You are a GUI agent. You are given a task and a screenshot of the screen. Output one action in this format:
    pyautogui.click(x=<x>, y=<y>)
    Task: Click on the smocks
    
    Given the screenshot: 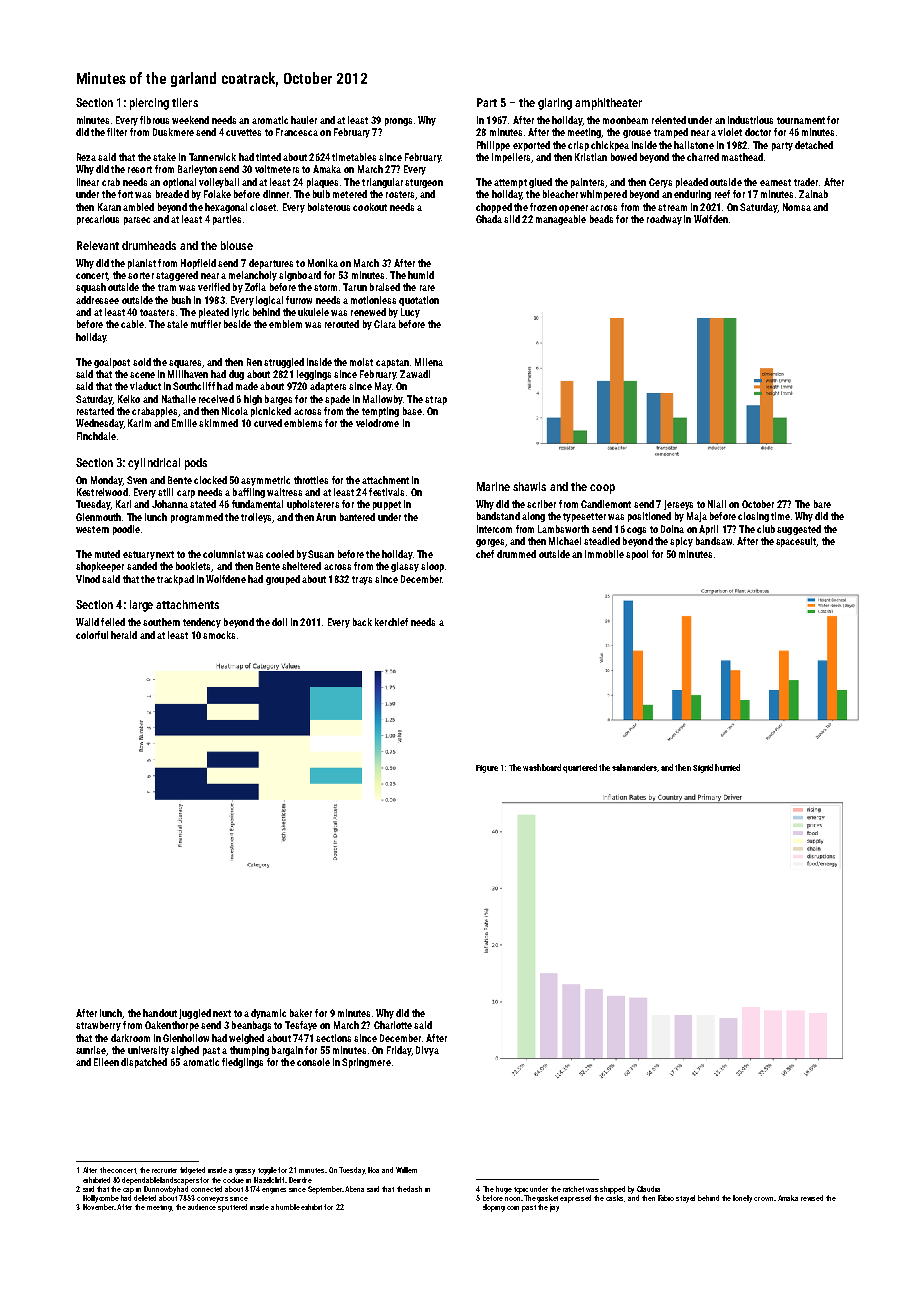 What is the action you would take?
    pyautogui.click(x=219, y=635)
